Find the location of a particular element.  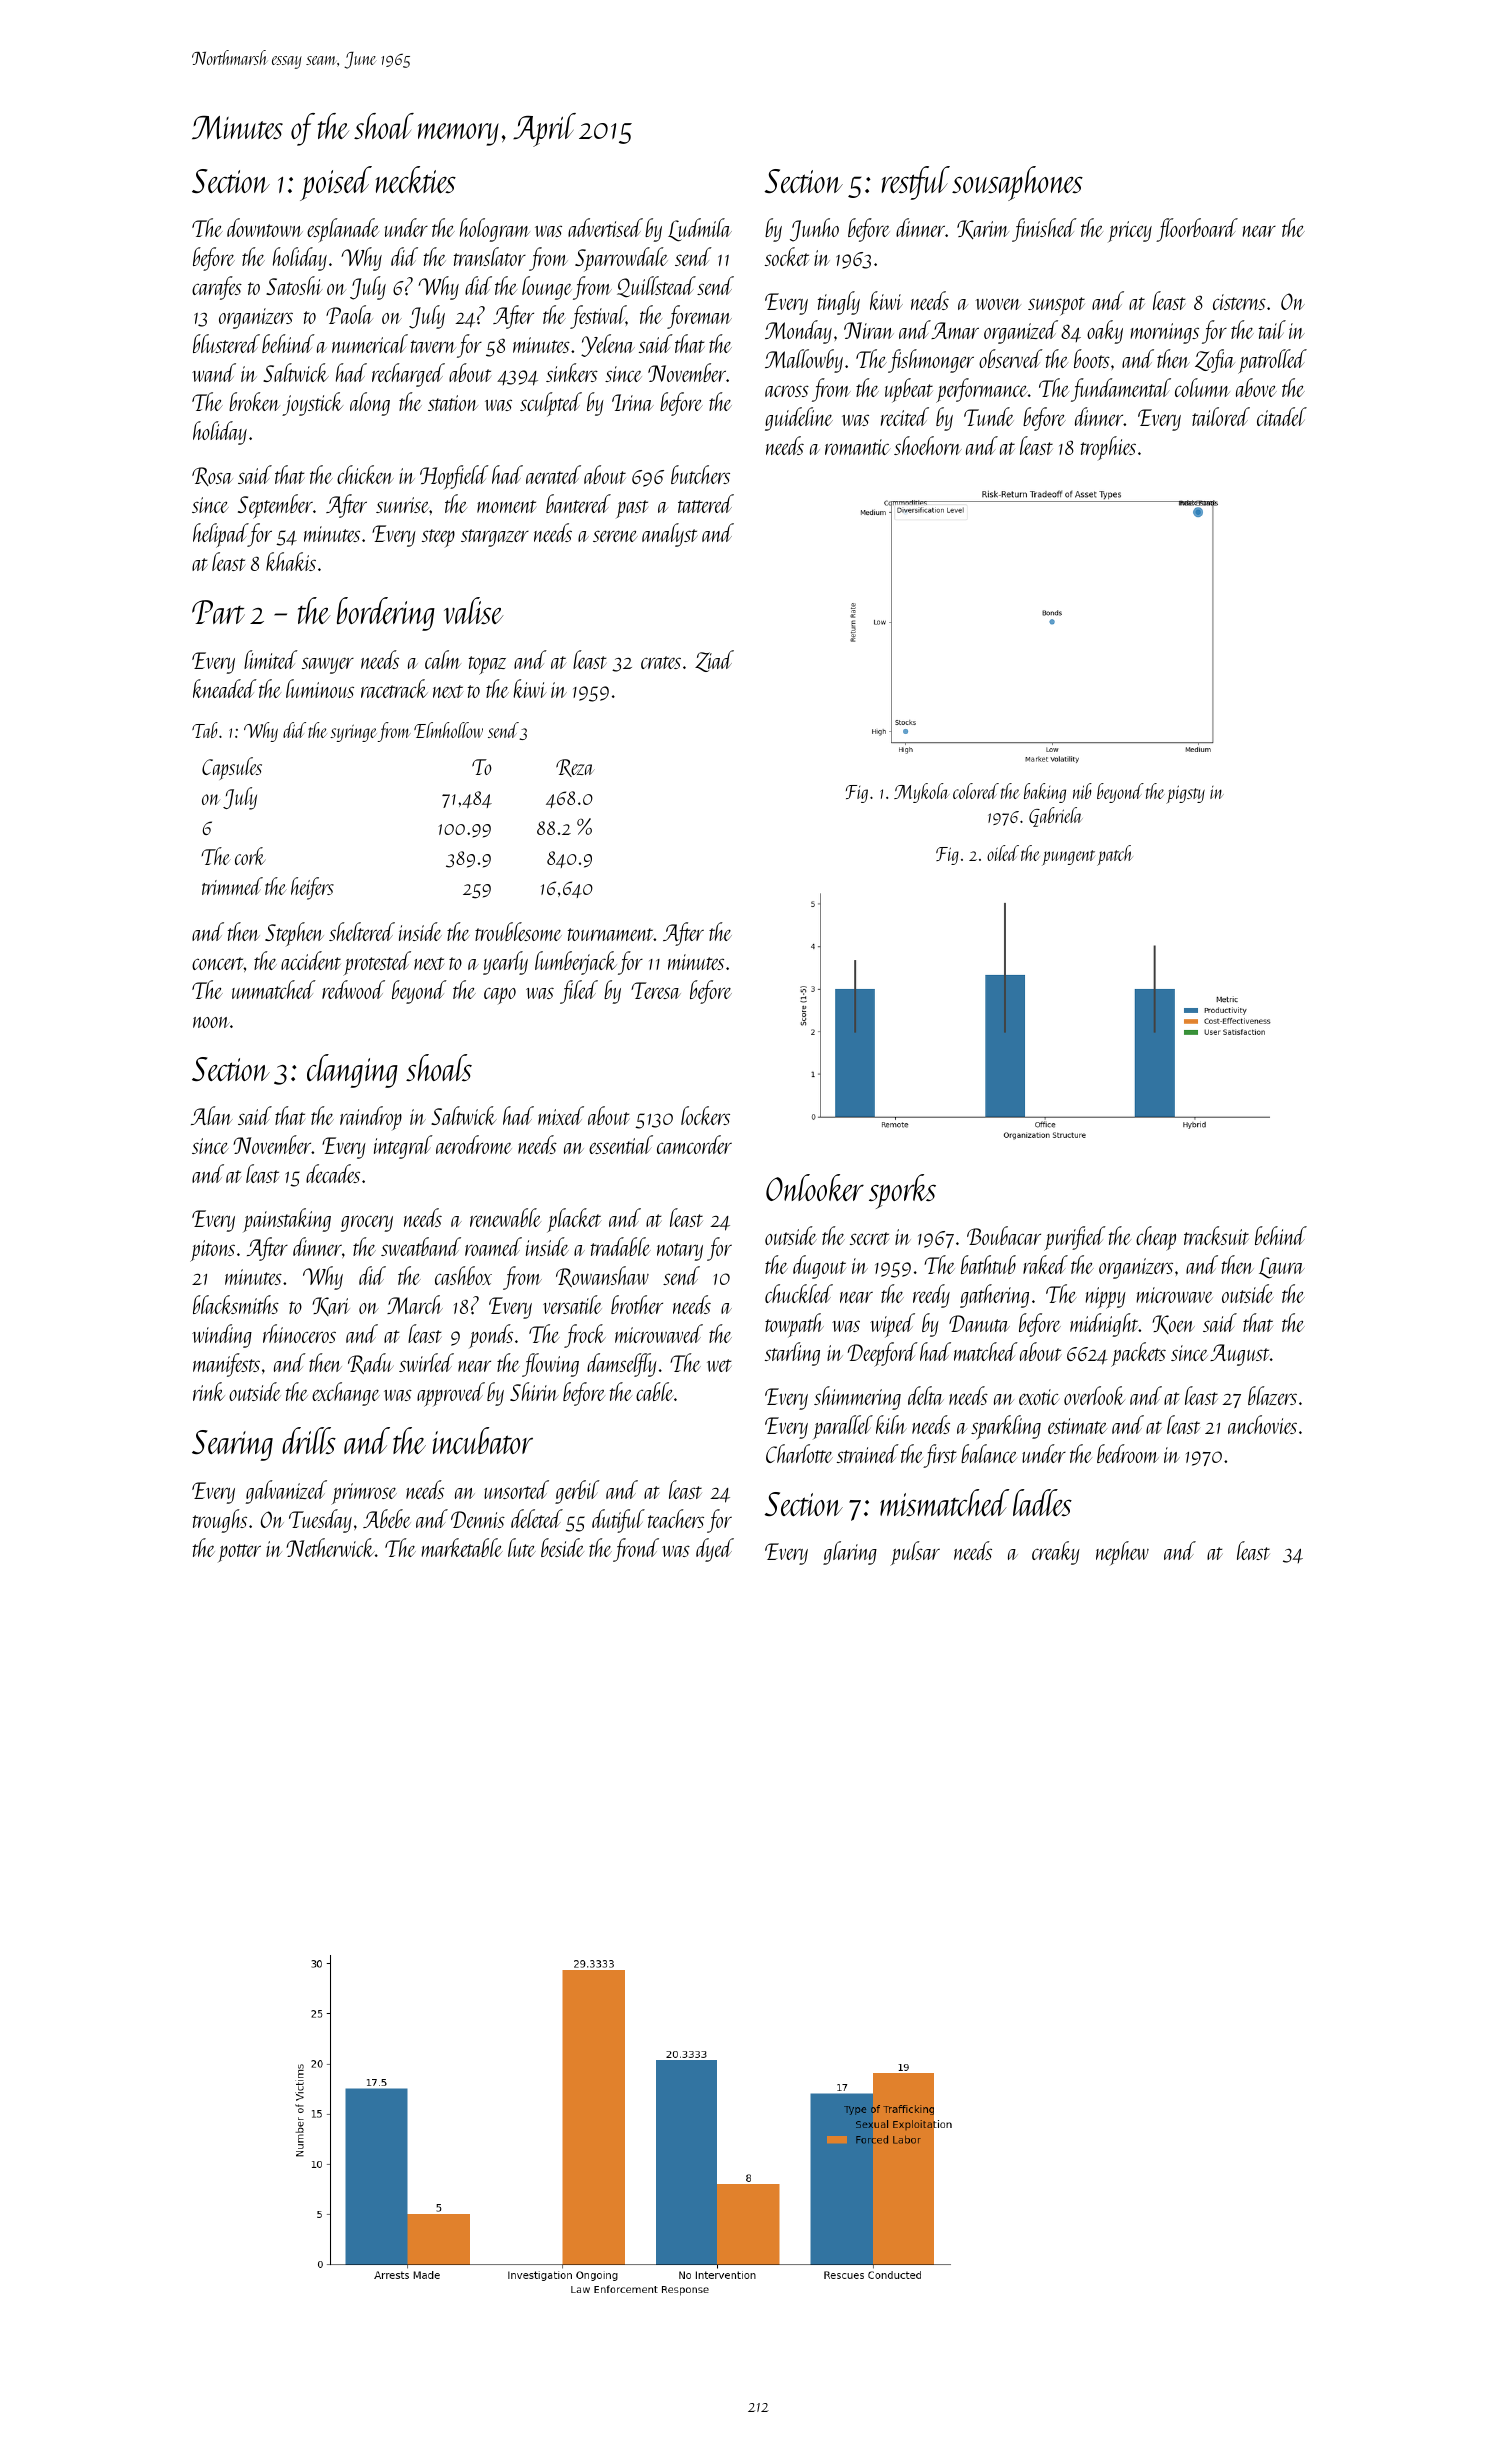

patch is located at coordinates (1115, 855).
